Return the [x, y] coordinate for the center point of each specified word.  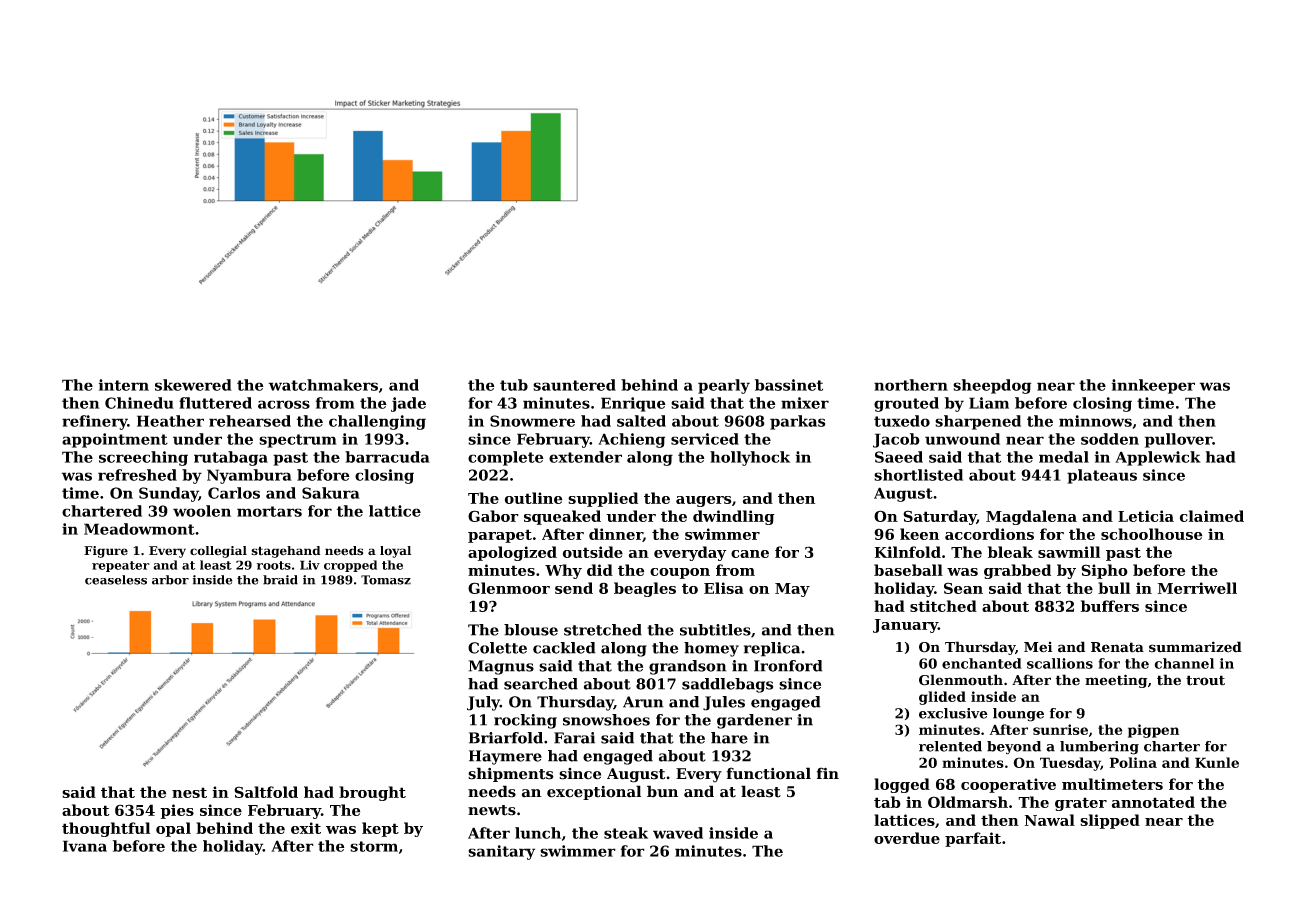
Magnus [501, 667]
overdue [907, 838]
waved [678, 833]
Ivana [85, 846]
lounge [1018, 715]
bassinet [789, 385]
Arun [643, 702]
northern [911, 385]
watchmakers [323, 385]
